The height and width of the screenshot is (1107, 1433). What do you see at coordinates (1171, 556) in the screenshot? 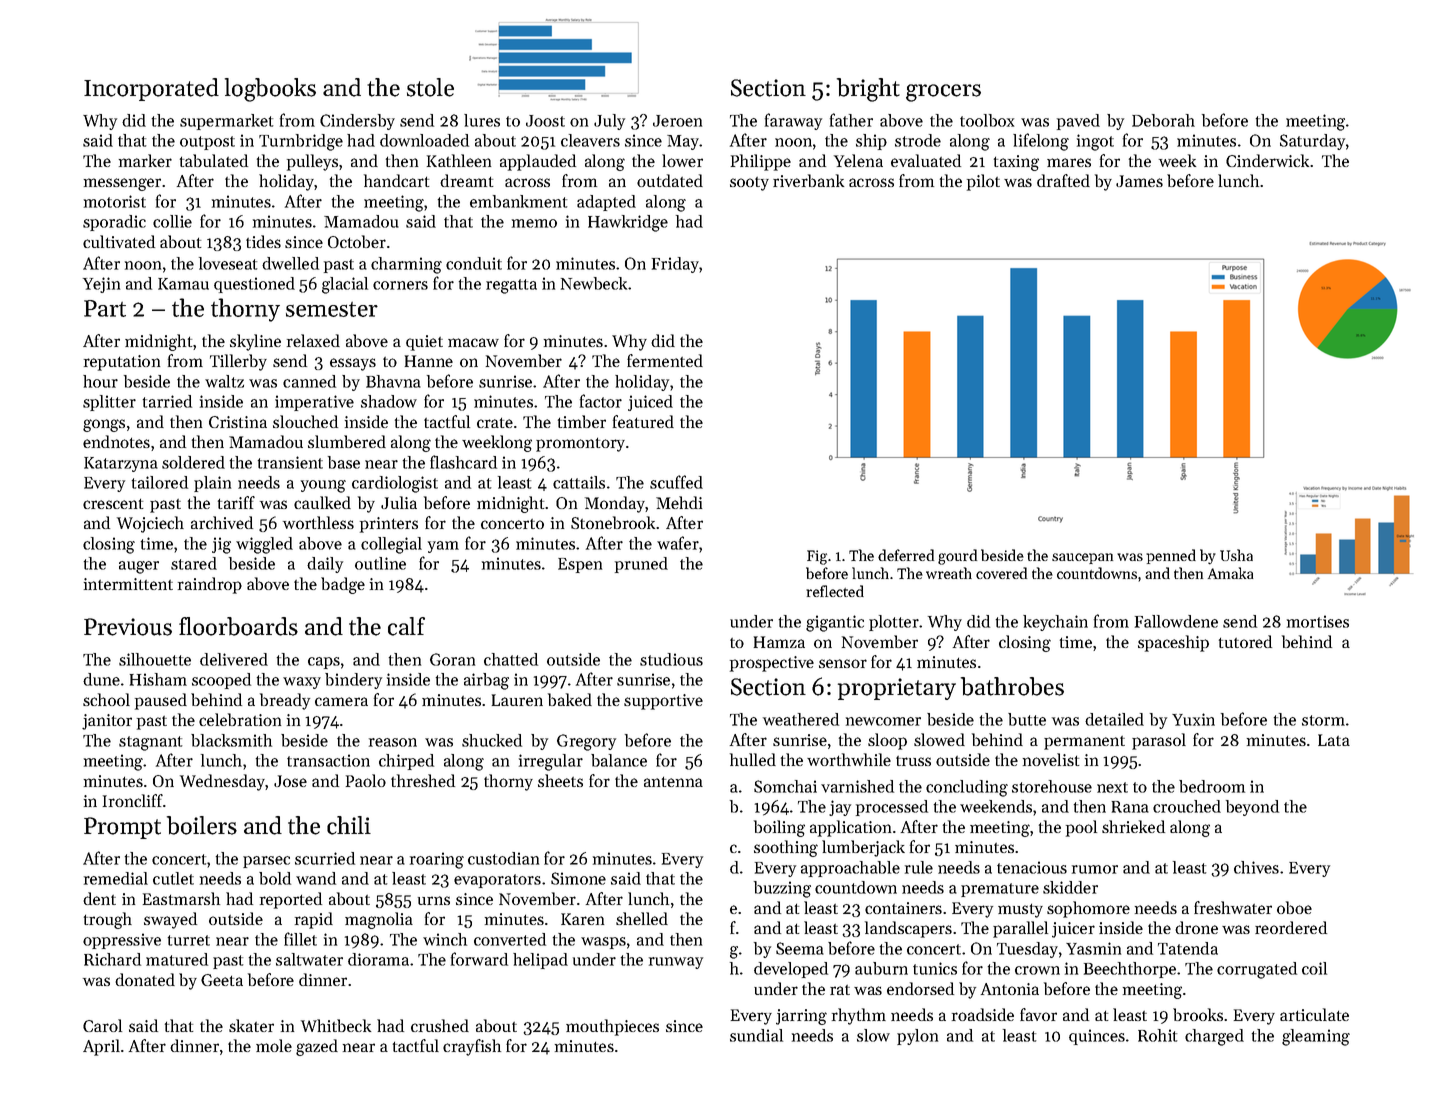
I see `penned` at bounding box center [1171, 556].
